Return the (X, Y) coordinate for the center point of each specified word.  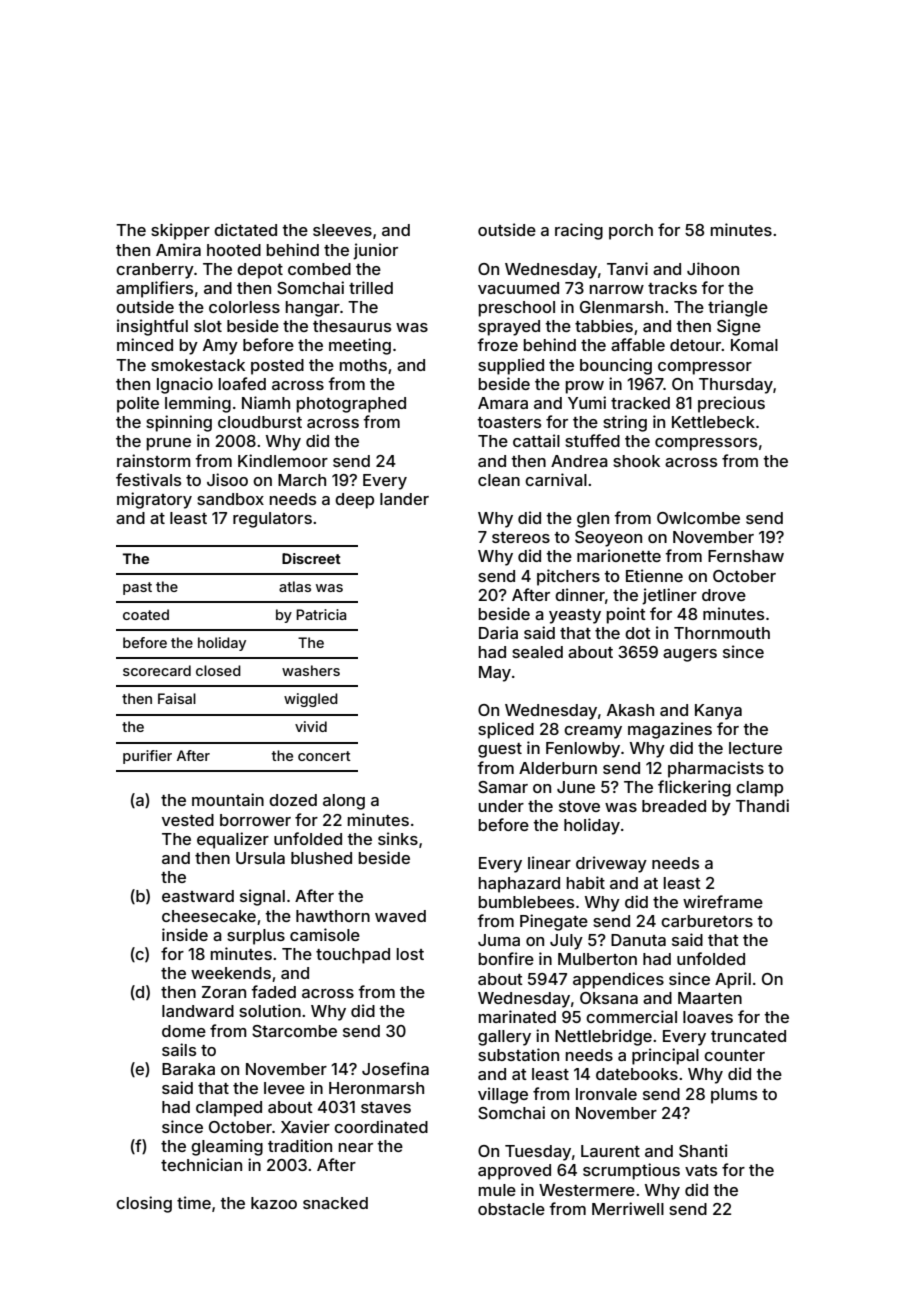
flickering (694, 788)
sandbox (230, 499)
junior (375, 251)
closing (144, 1204)
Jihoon (713, 268)
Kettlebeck (713, 422)
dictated (245, 229)
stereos (521, 537)
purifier (147, 757)
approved (514, 1172)
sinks (398, 838)
